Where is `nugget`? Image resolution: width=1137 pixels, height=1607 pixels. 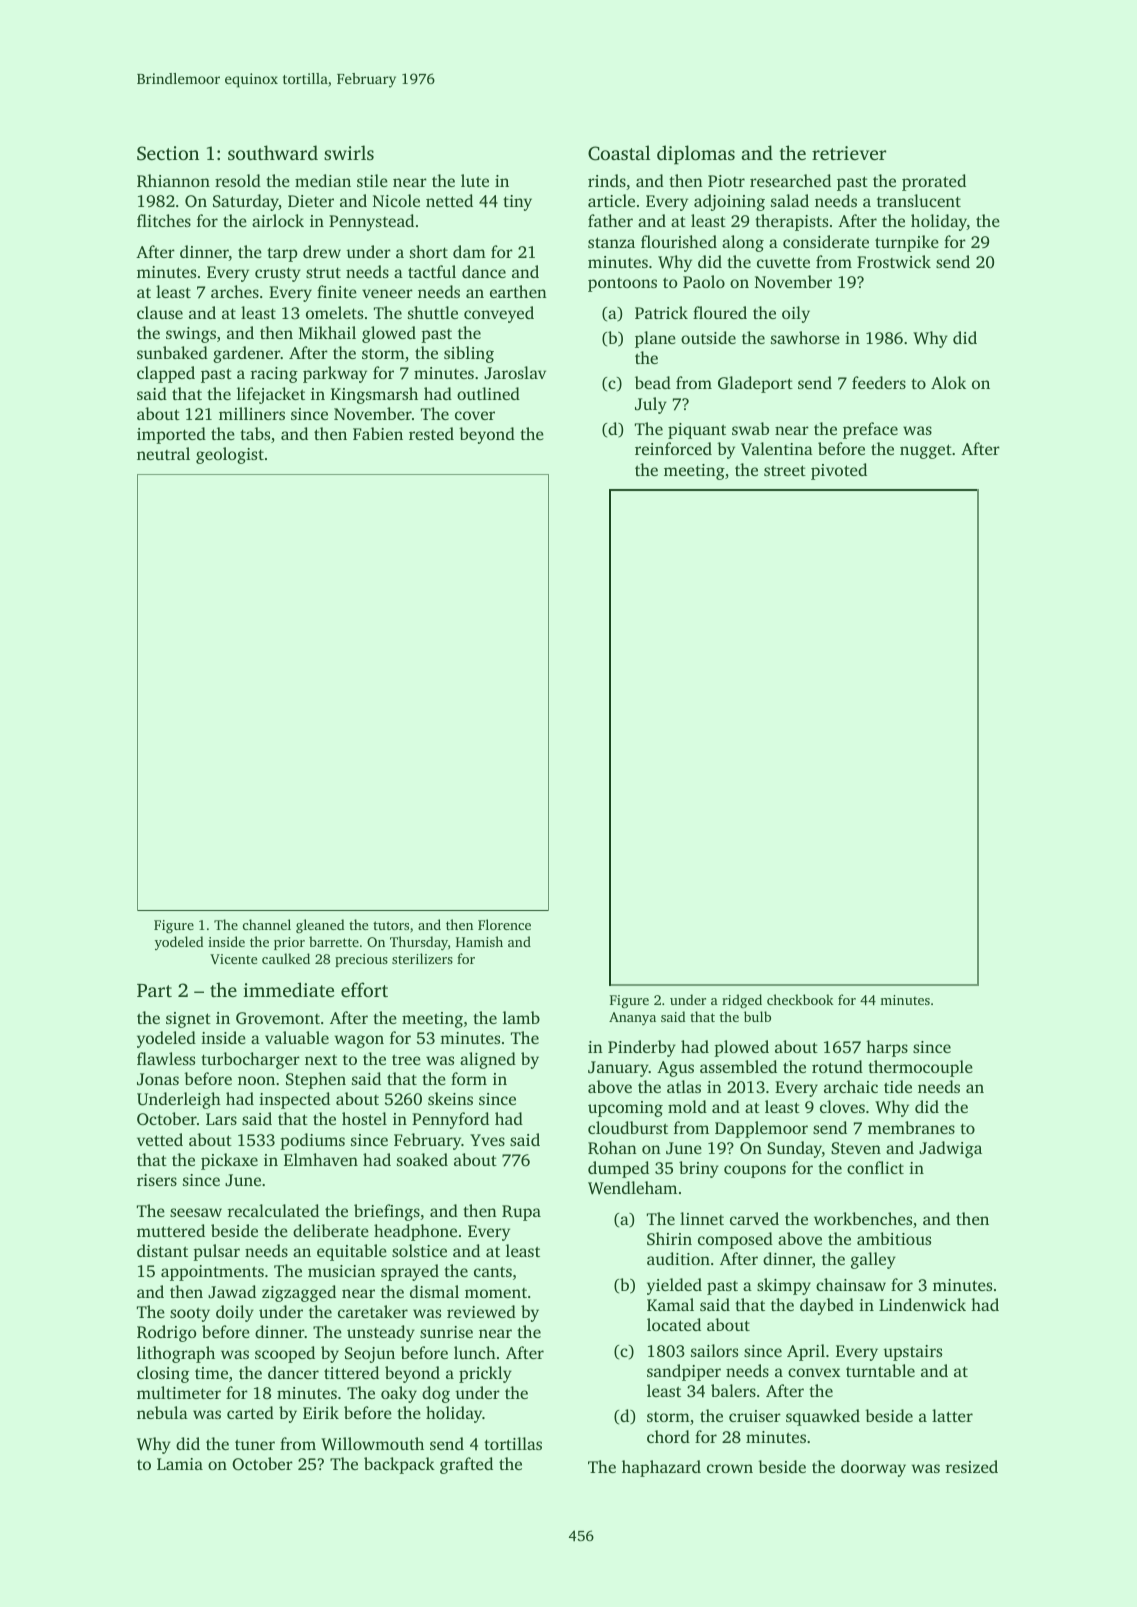
nugget is located at coordinates (926, 451).
